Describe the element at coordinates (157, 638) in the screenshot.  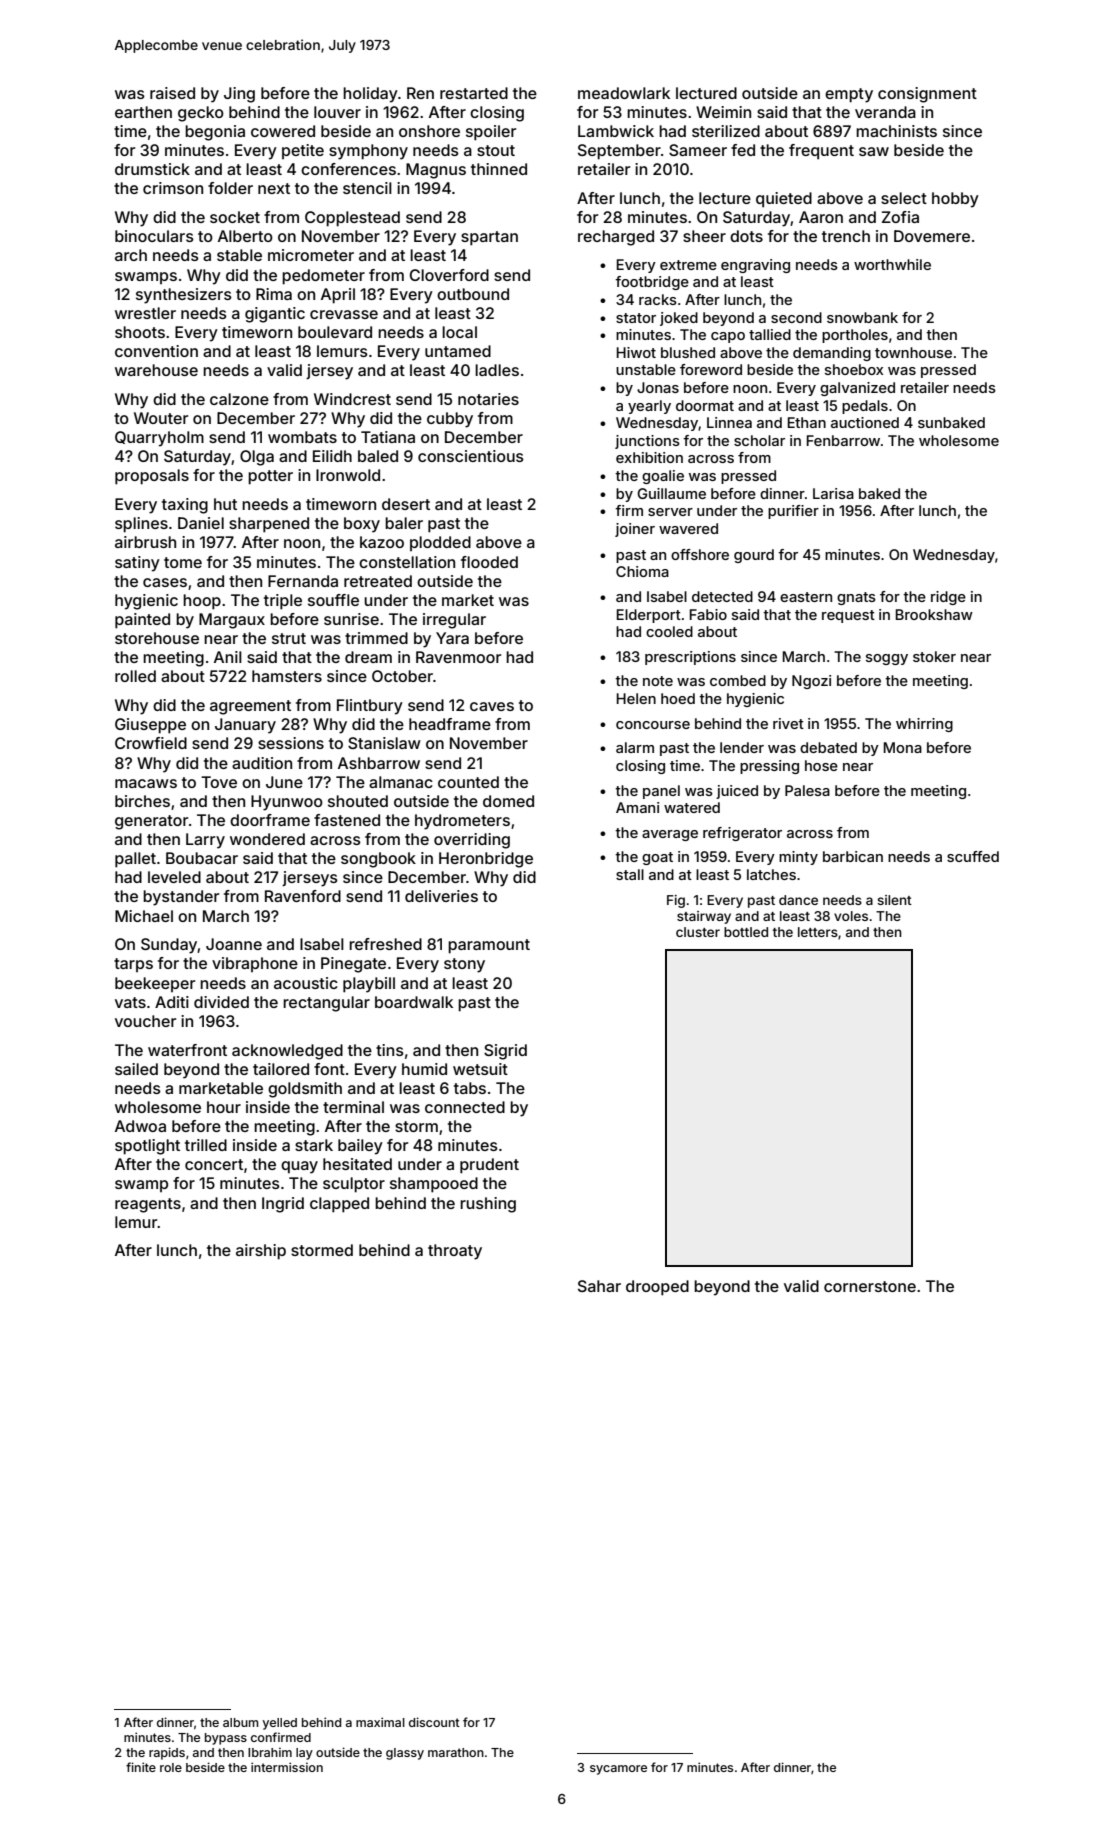
I see `storehouse` at that location.
